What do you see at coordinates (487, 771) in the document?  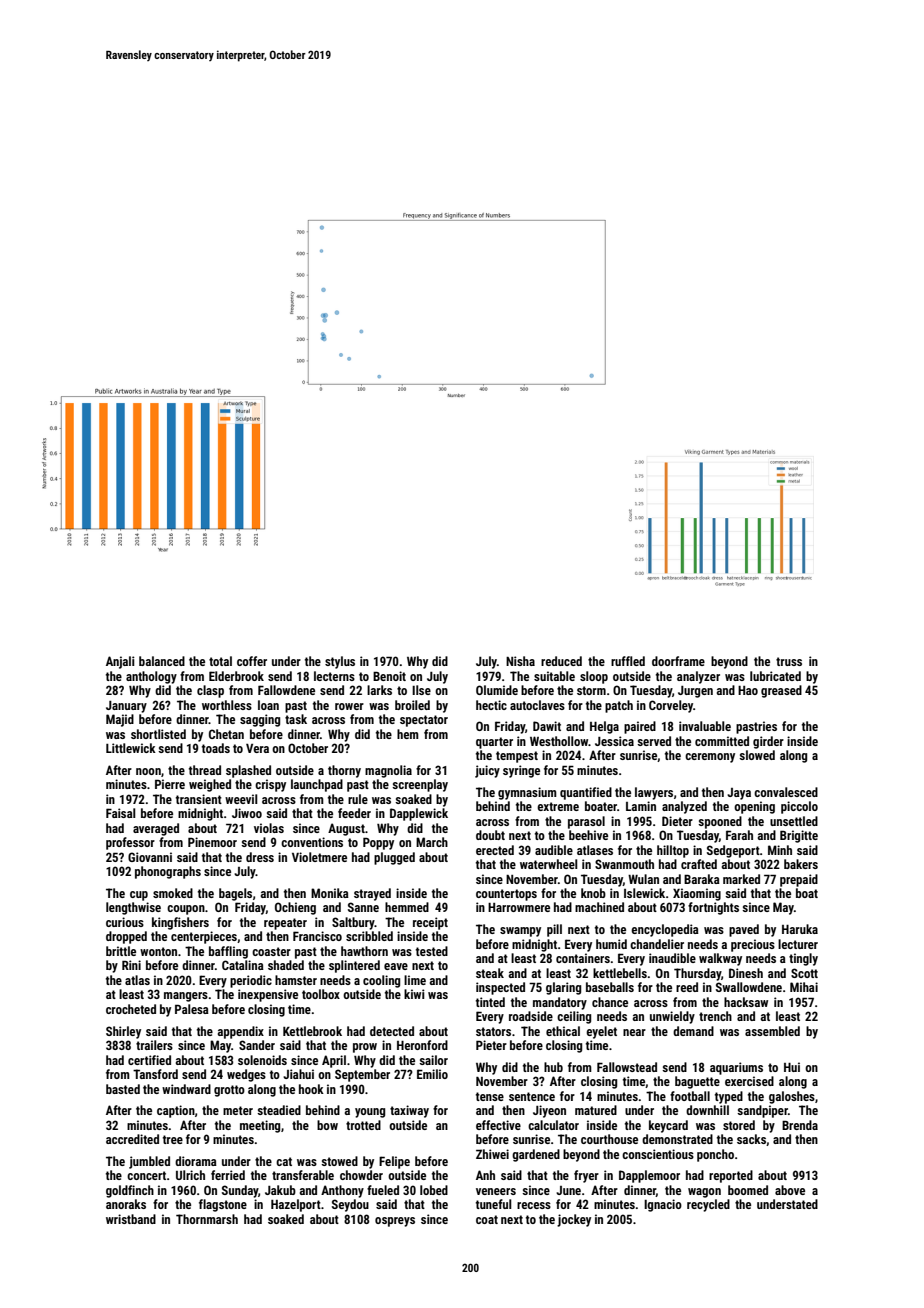 I see `juicy` at bounding box center [487, 771].
